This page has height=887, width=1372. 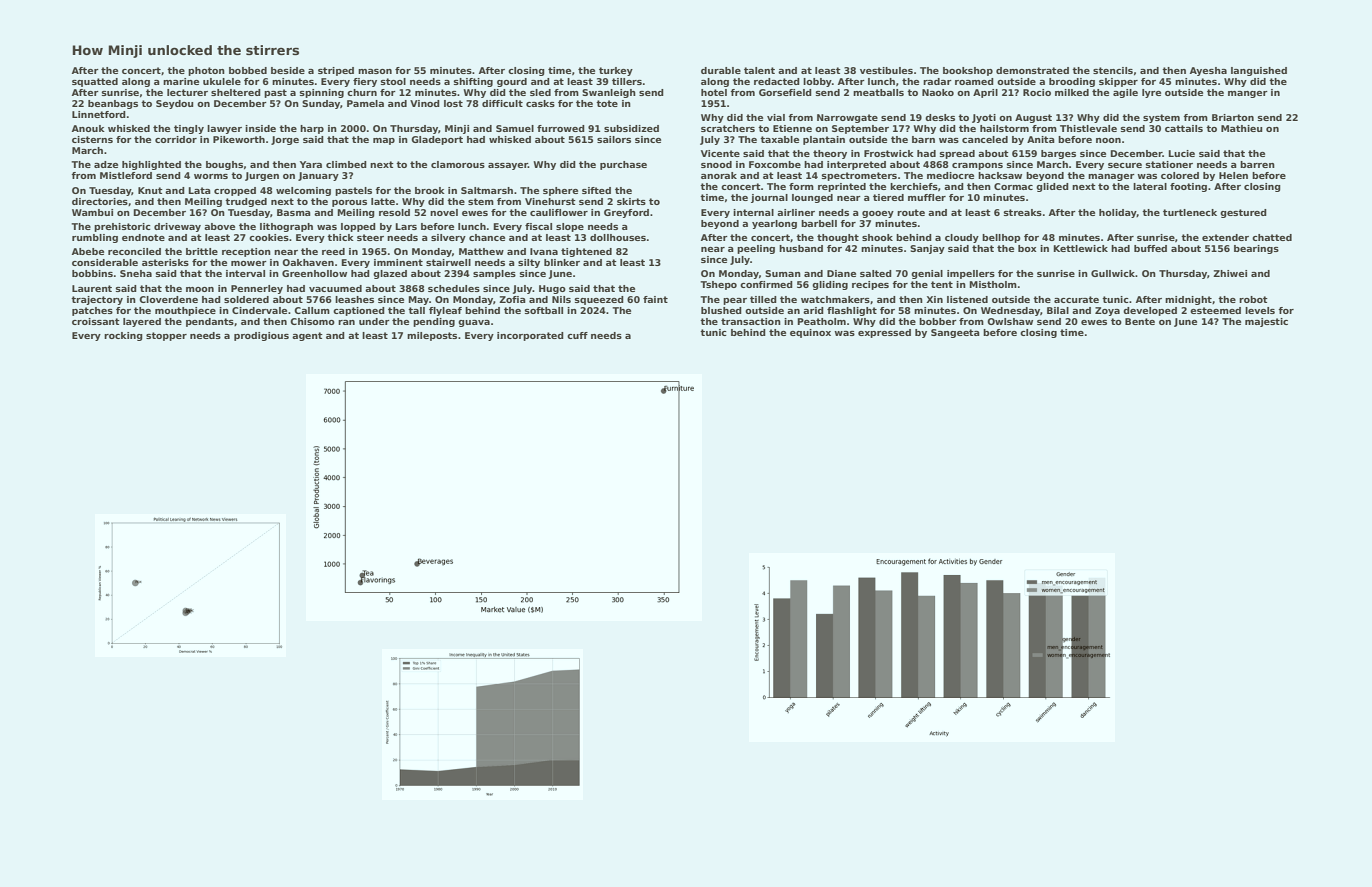 I want to click on bearings, so click(x=1256, y=249).
